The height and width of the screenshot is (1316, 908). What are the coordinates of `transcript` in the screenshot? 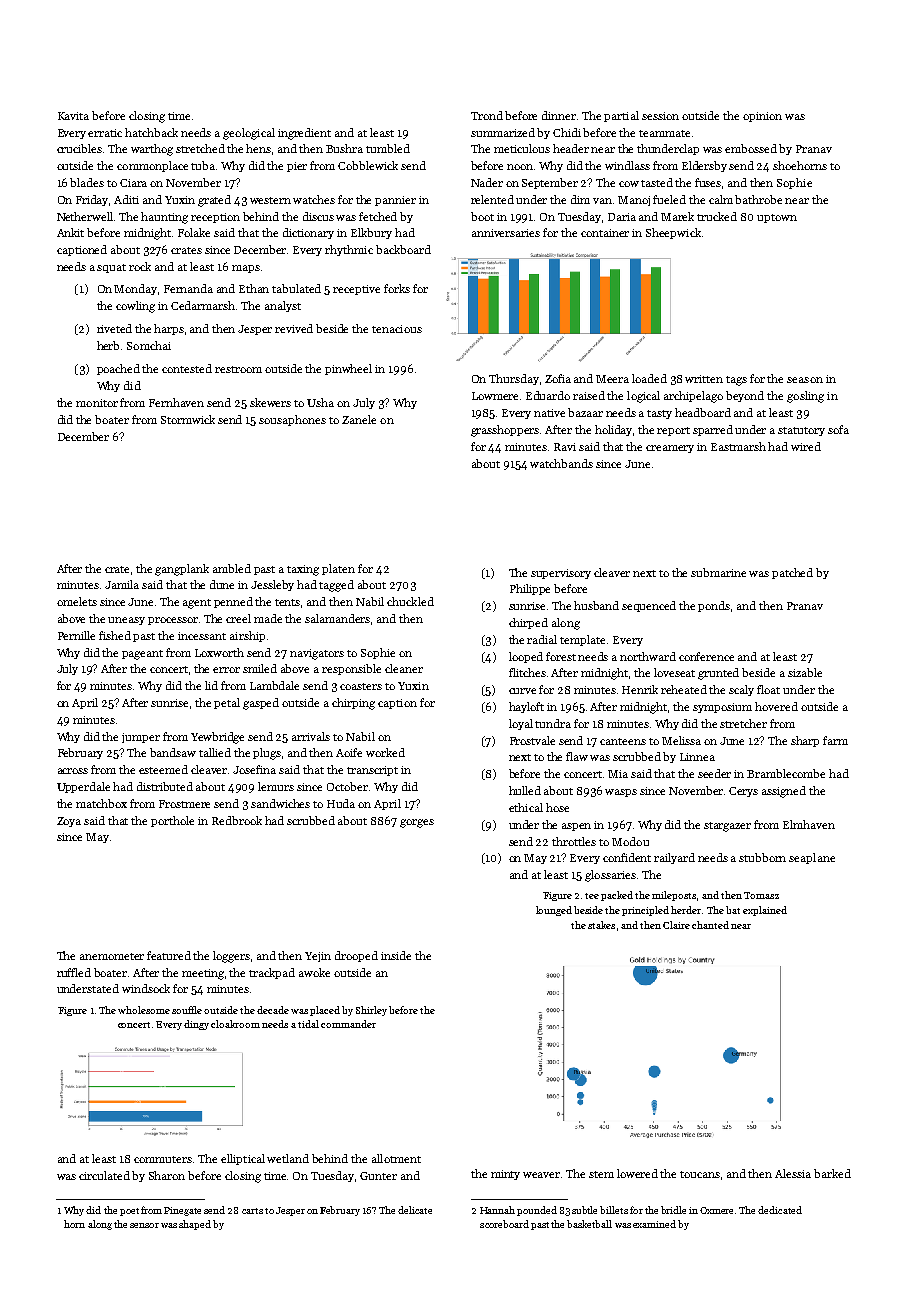 It's located at (372, 771).
